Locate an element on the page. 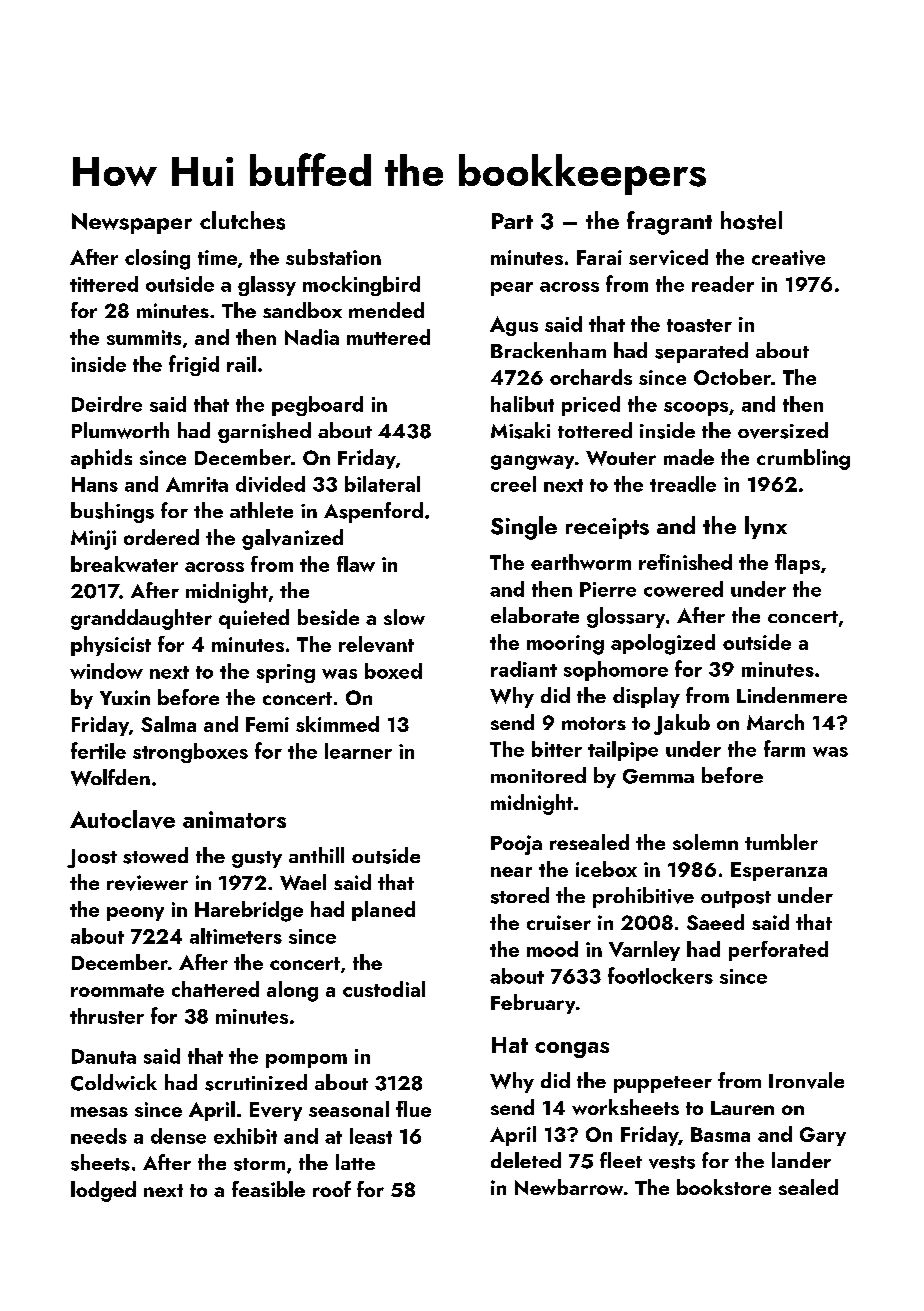 The height and width of the page is (1311, 924). garnished is located at coordinates (264, 432).
